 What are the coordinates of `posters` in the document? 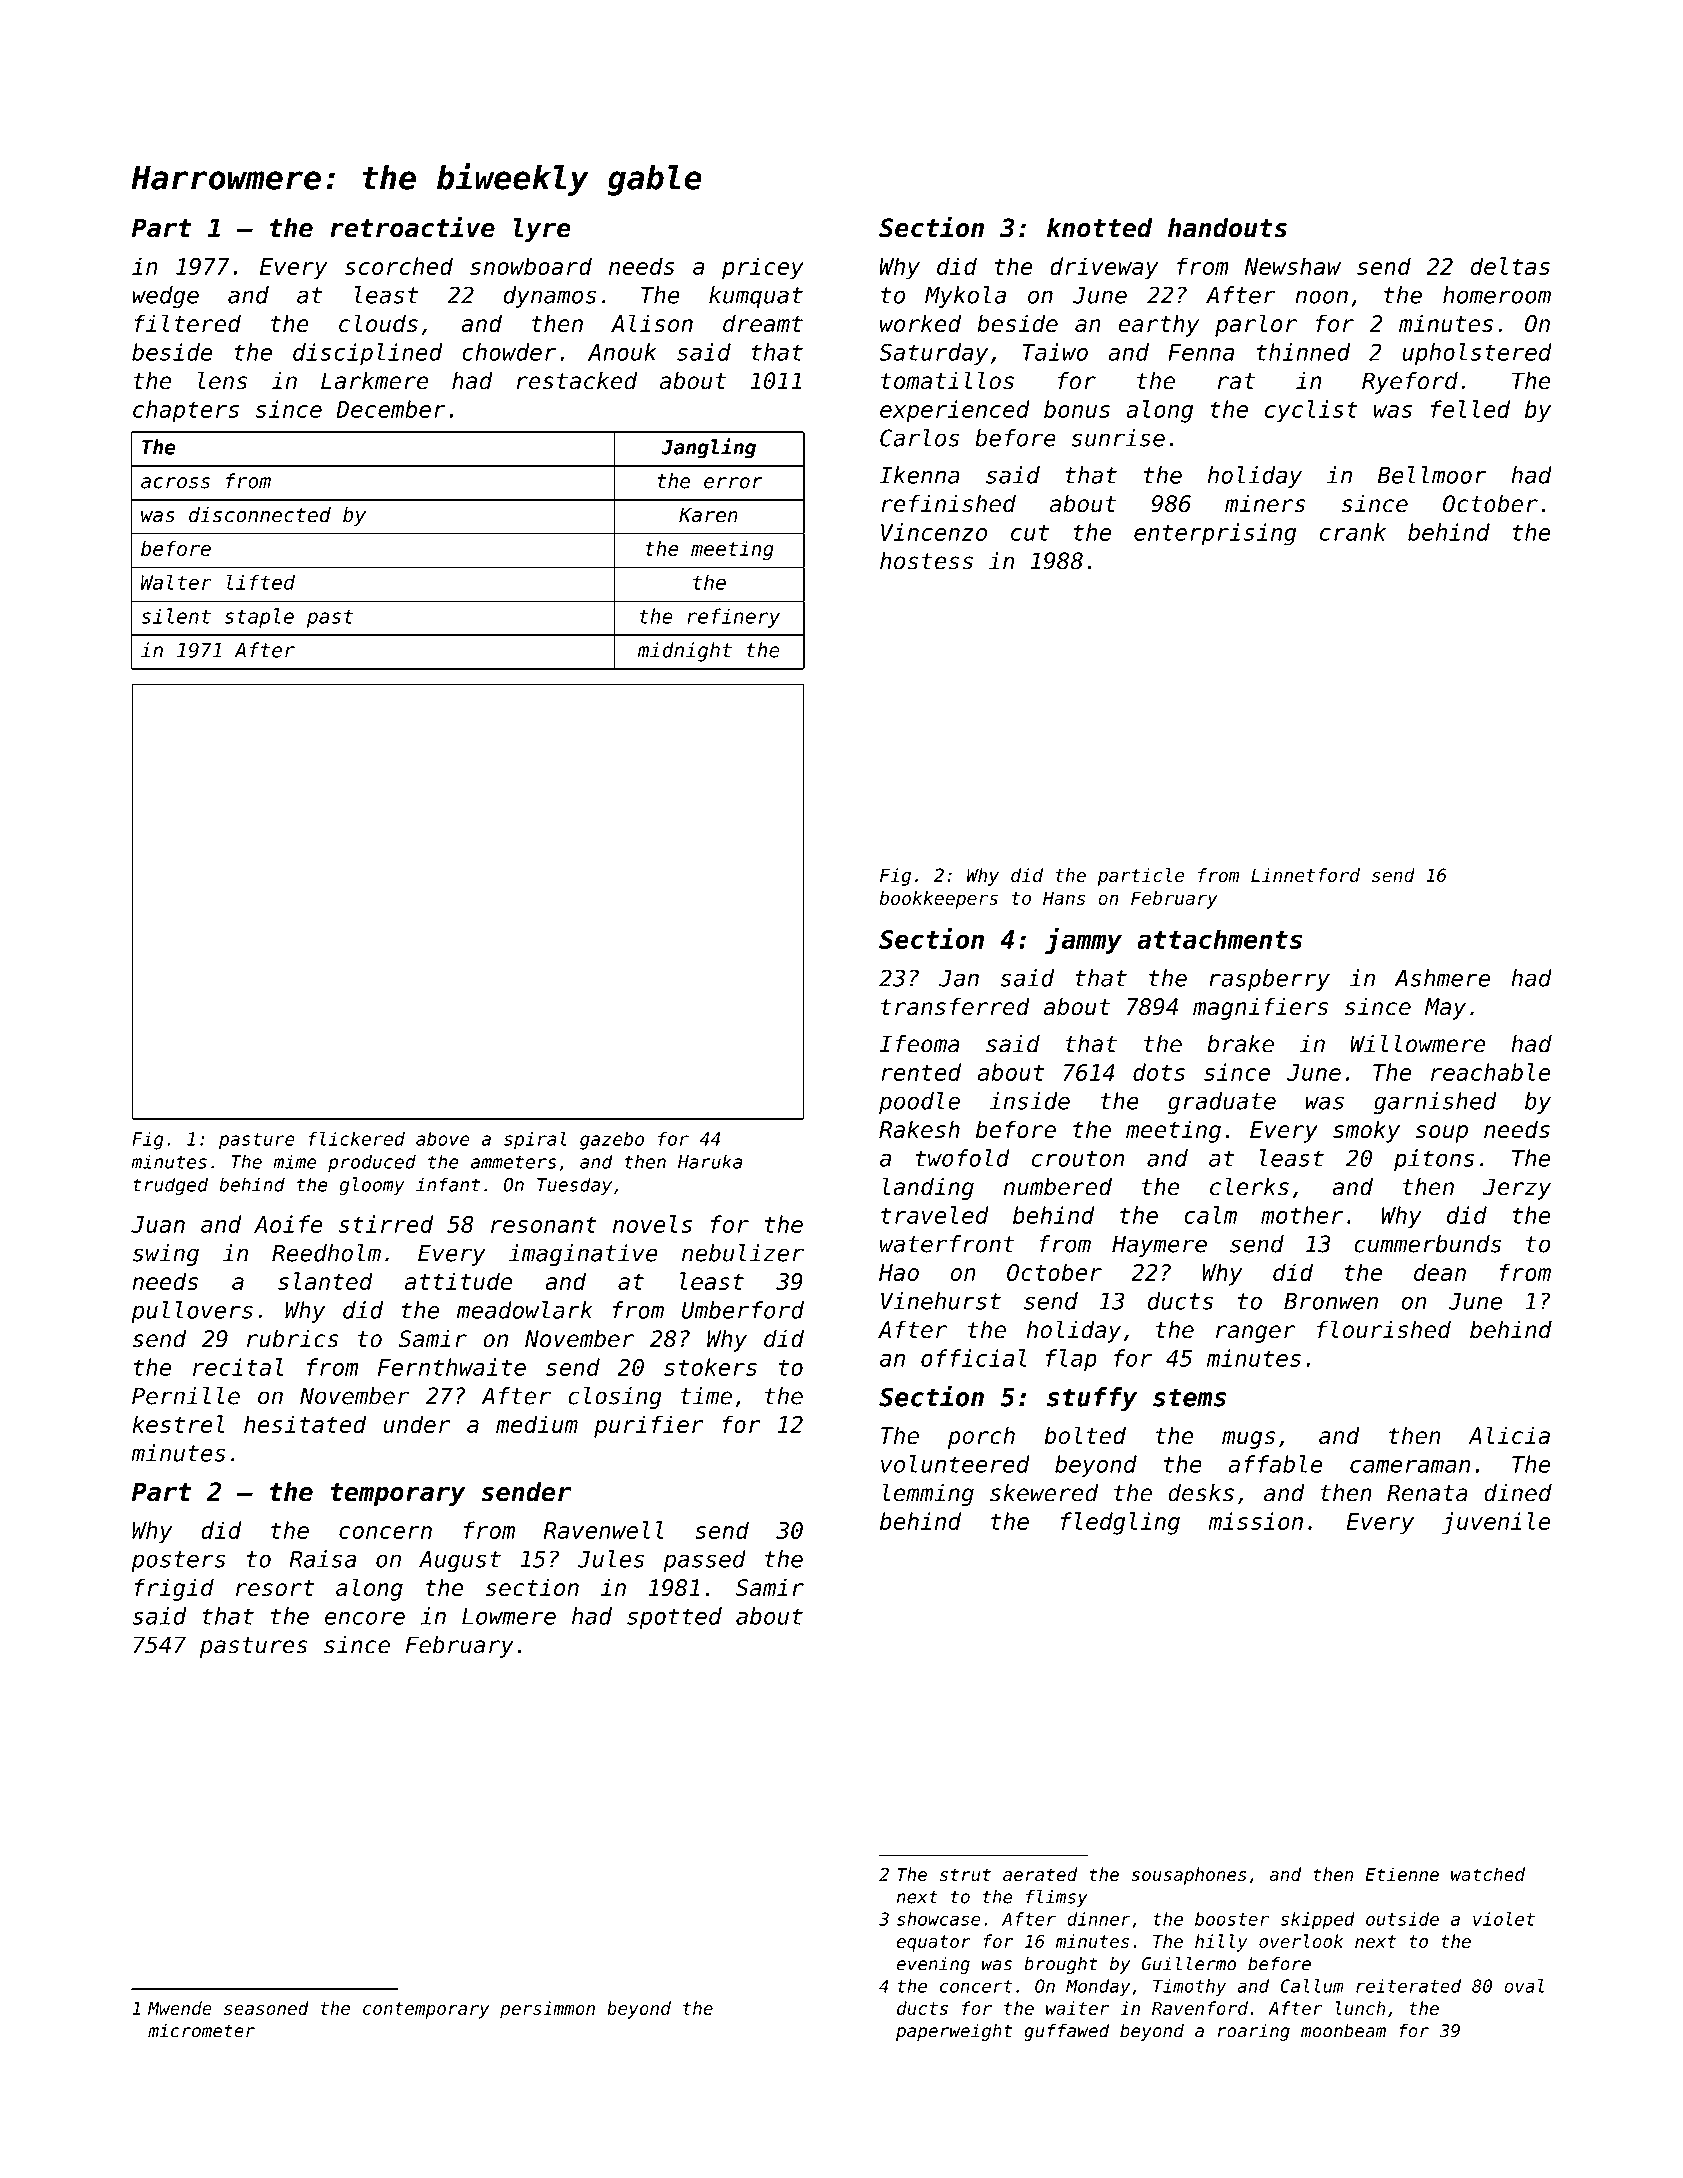 It's located at (178, 1561).
